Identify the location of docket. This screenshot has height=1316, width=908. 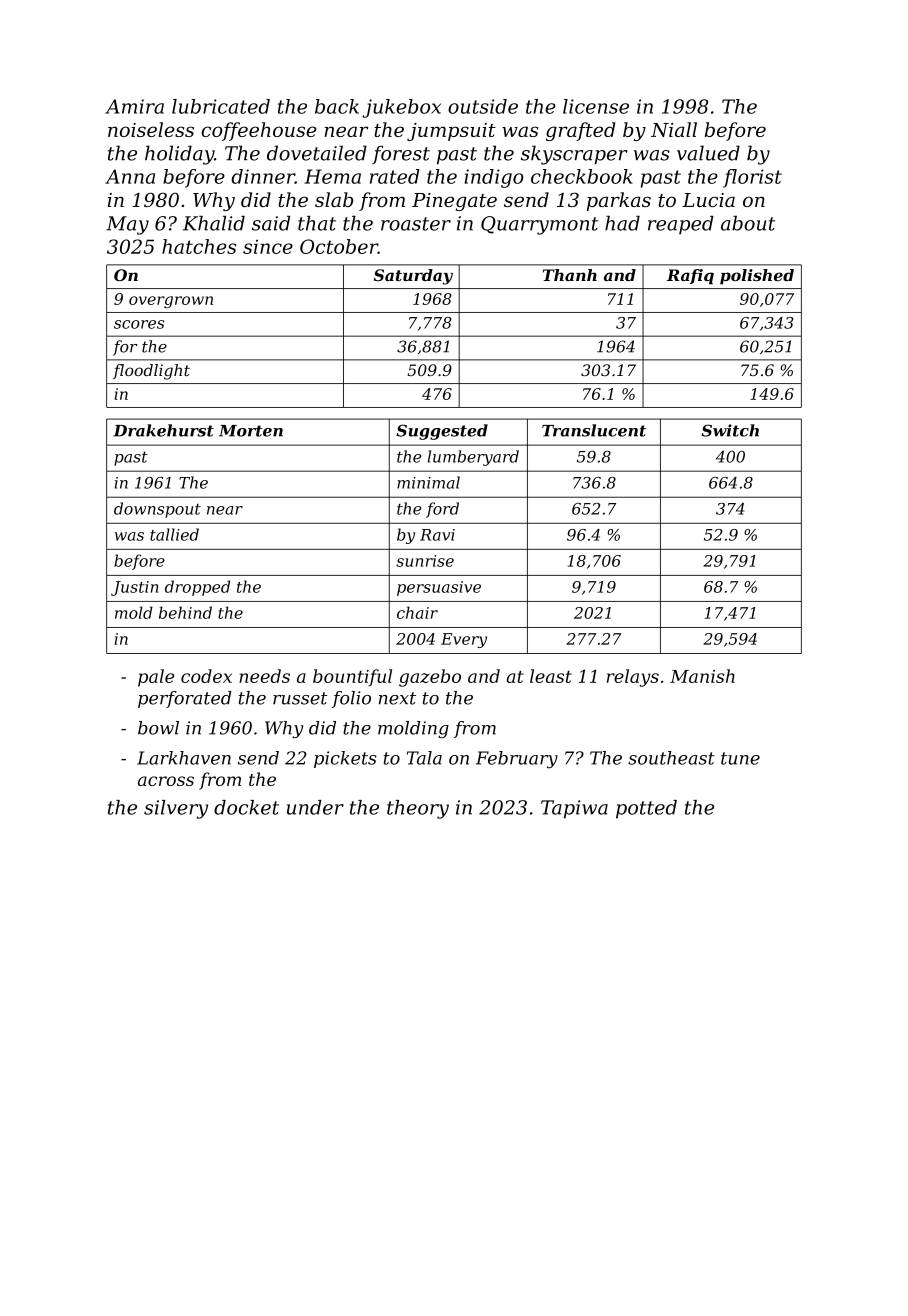
(246, 807).
